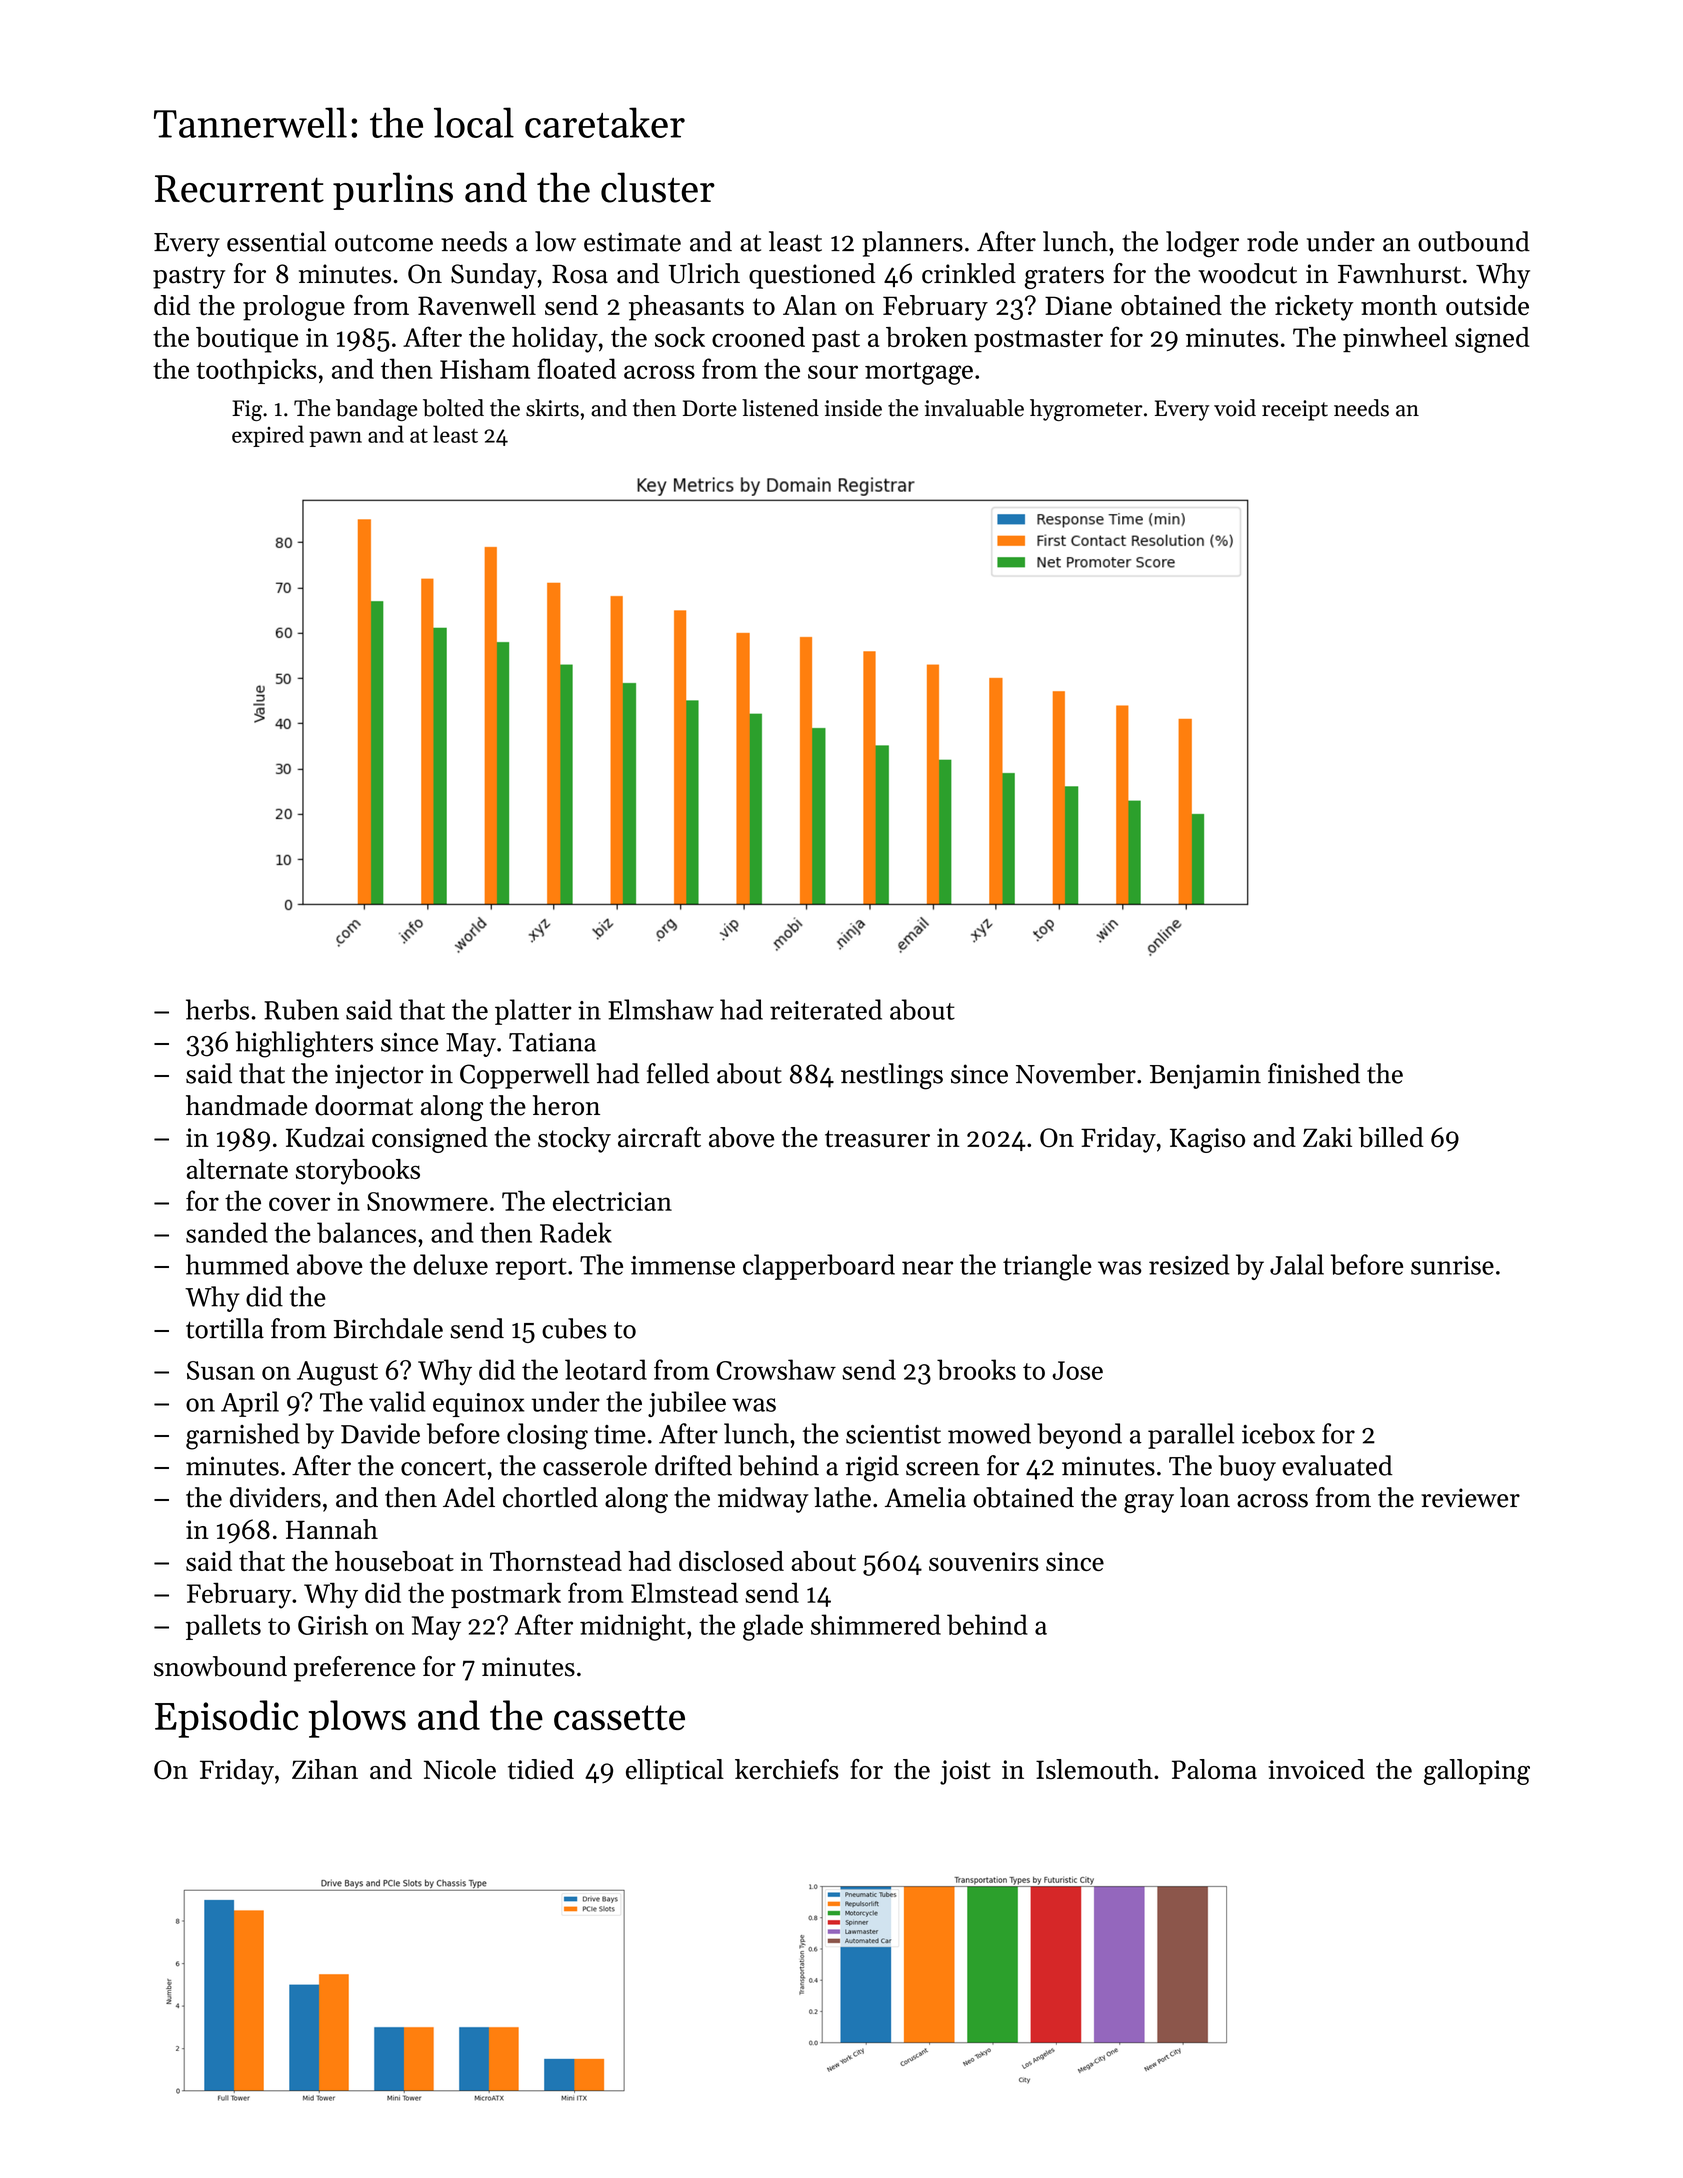  I want to click on Ruben, so click(301, 1009).
